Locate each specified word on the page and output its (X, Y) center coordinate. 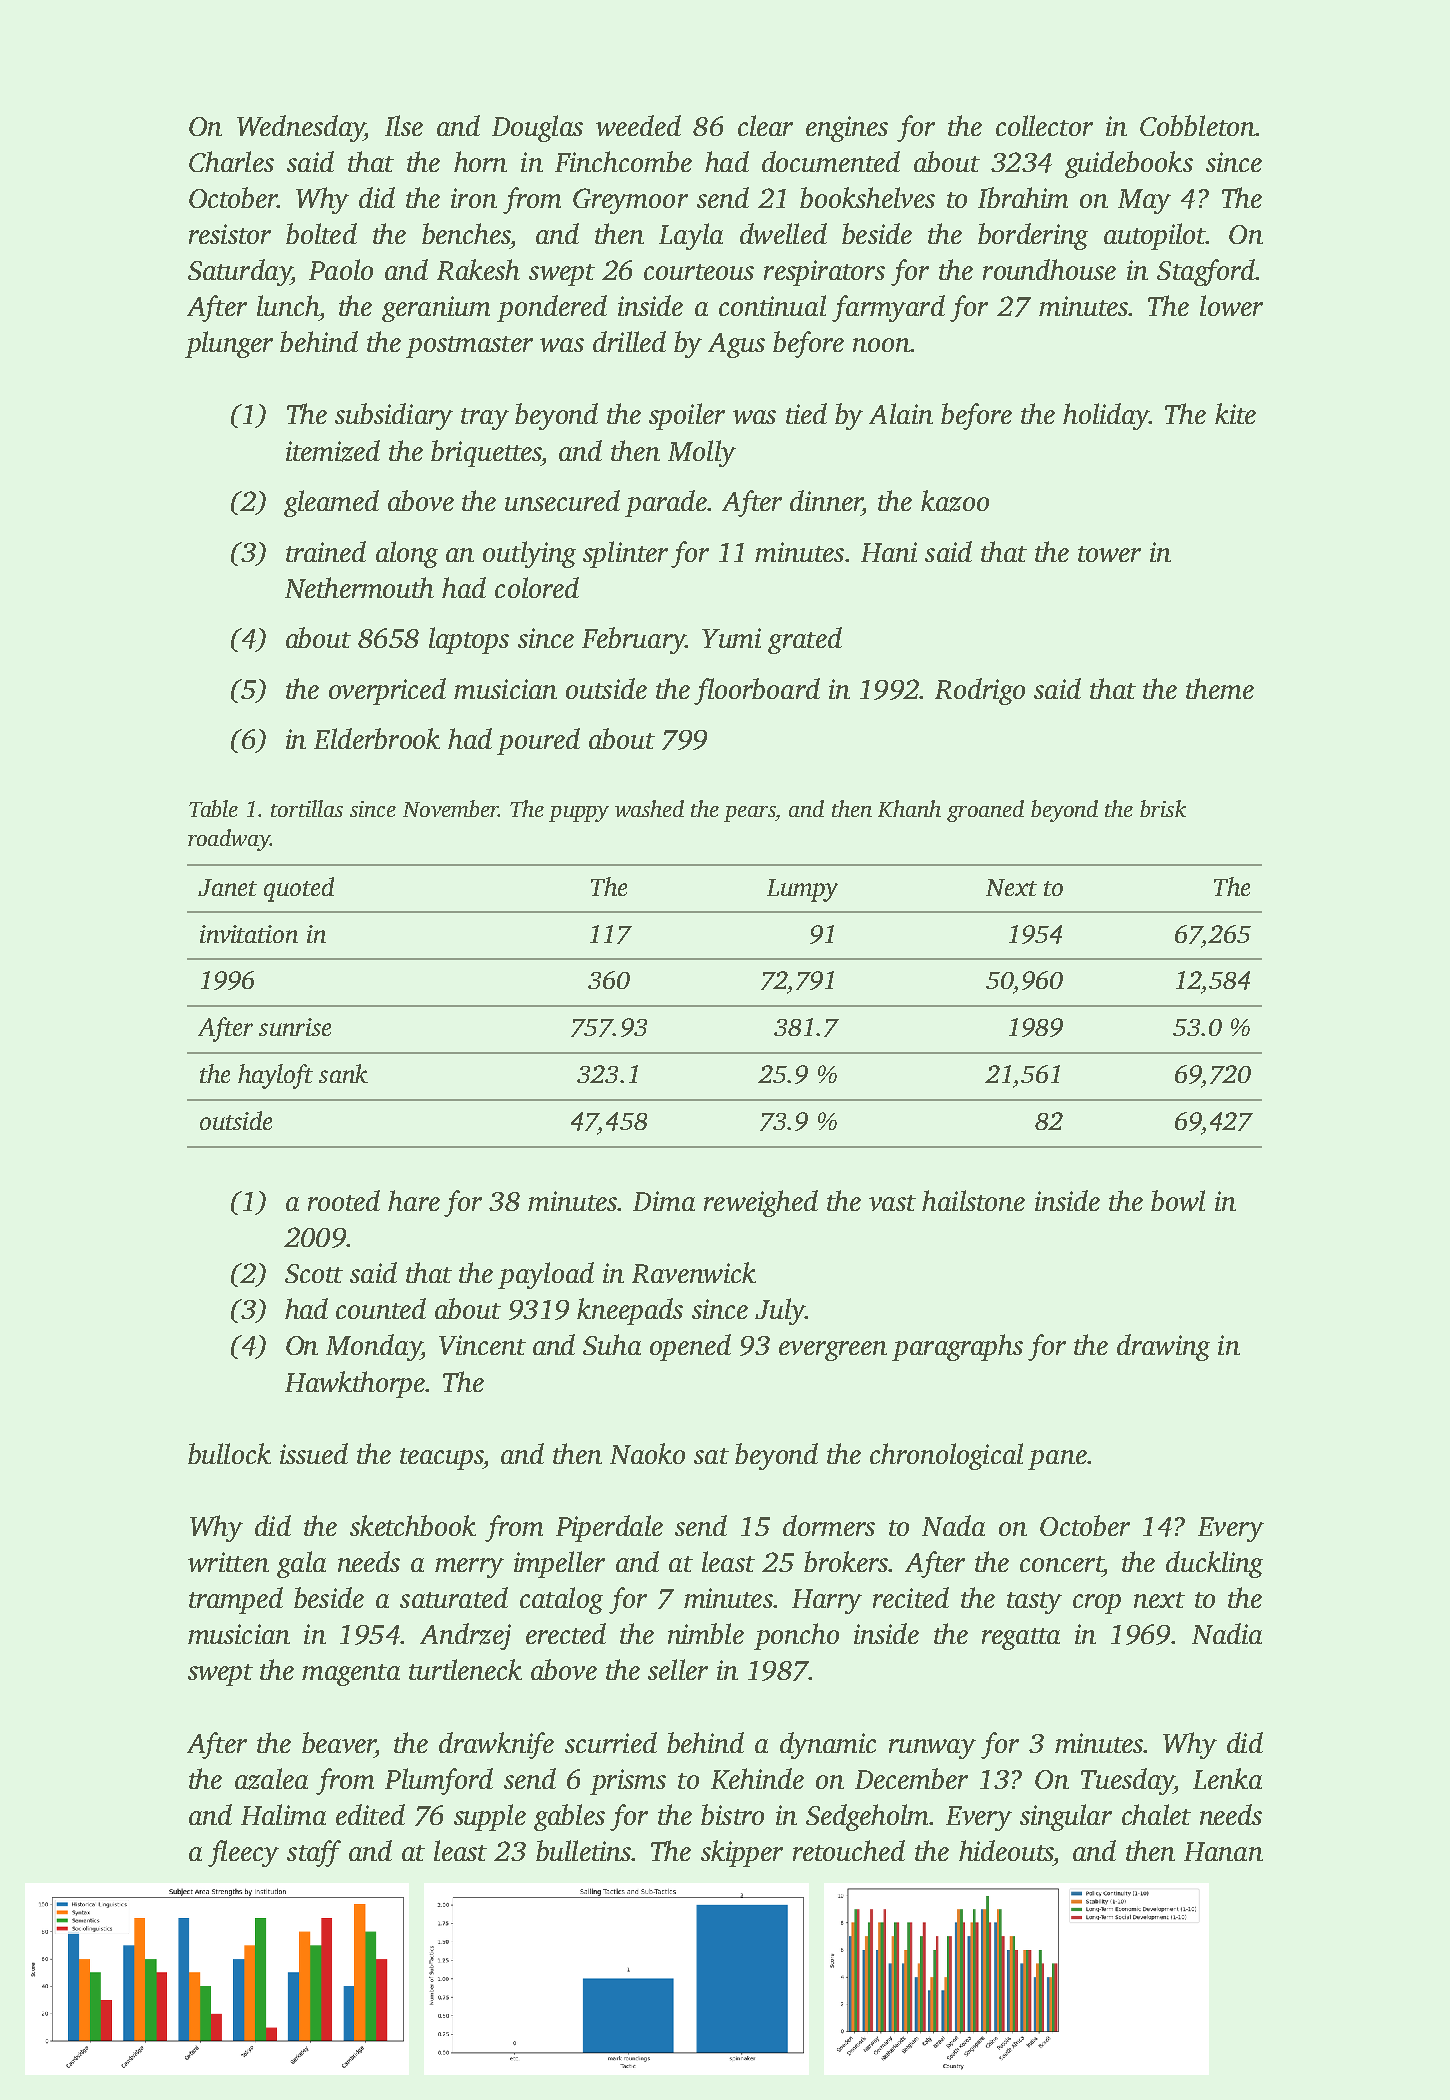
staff (314, 1853)
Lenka (1227, 1778)
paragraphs (957, 1347)
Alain (901, 413)
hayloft (275, 1076)
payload (546, 1275)
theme (1220, 688)
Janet (227, 887)
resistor (230, 234)
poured (538, 741)
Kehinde (757, 1778)
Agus (736, 345)
